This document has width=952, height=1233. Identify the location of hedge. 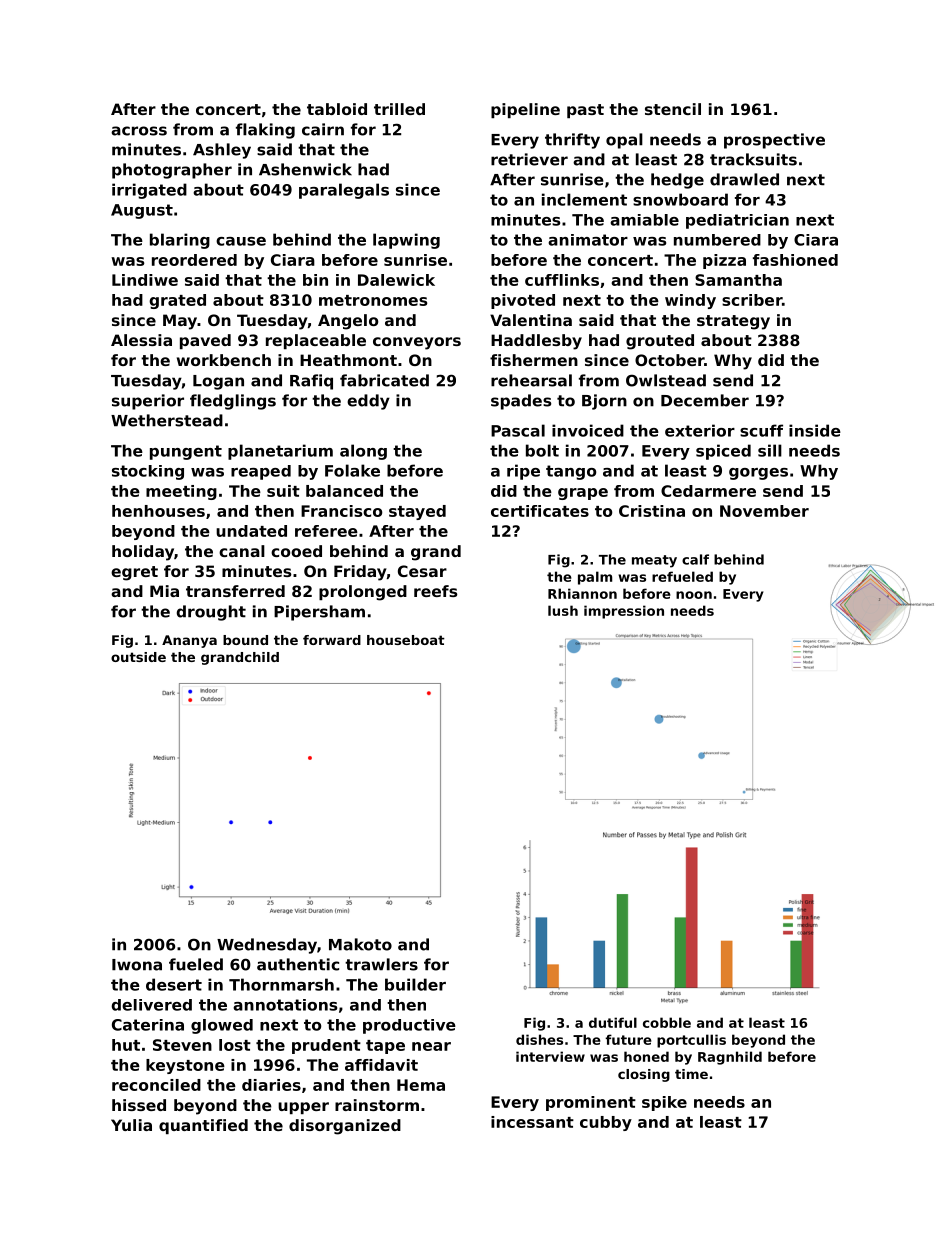
(677, 181).
